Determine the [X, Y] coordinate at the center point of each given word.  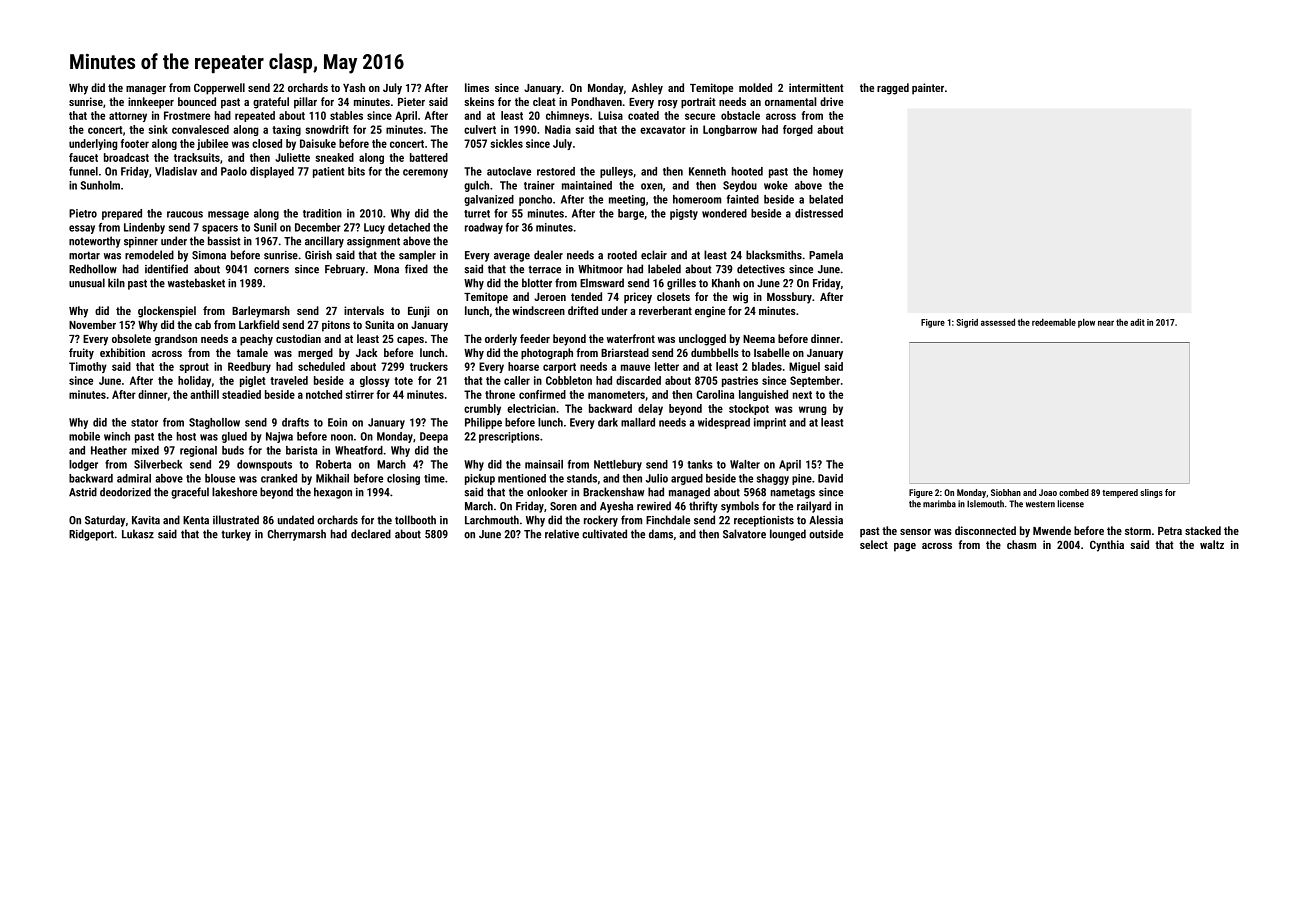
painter [928, 89]
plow [1086, 323]
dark [608, 422]
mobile [84, 436]
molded [755, 87]
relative [562, 534]
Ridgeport [91, 535]
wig [740, 298]
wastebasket [196, 283]
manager [146, 90]
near [1106, 323]
